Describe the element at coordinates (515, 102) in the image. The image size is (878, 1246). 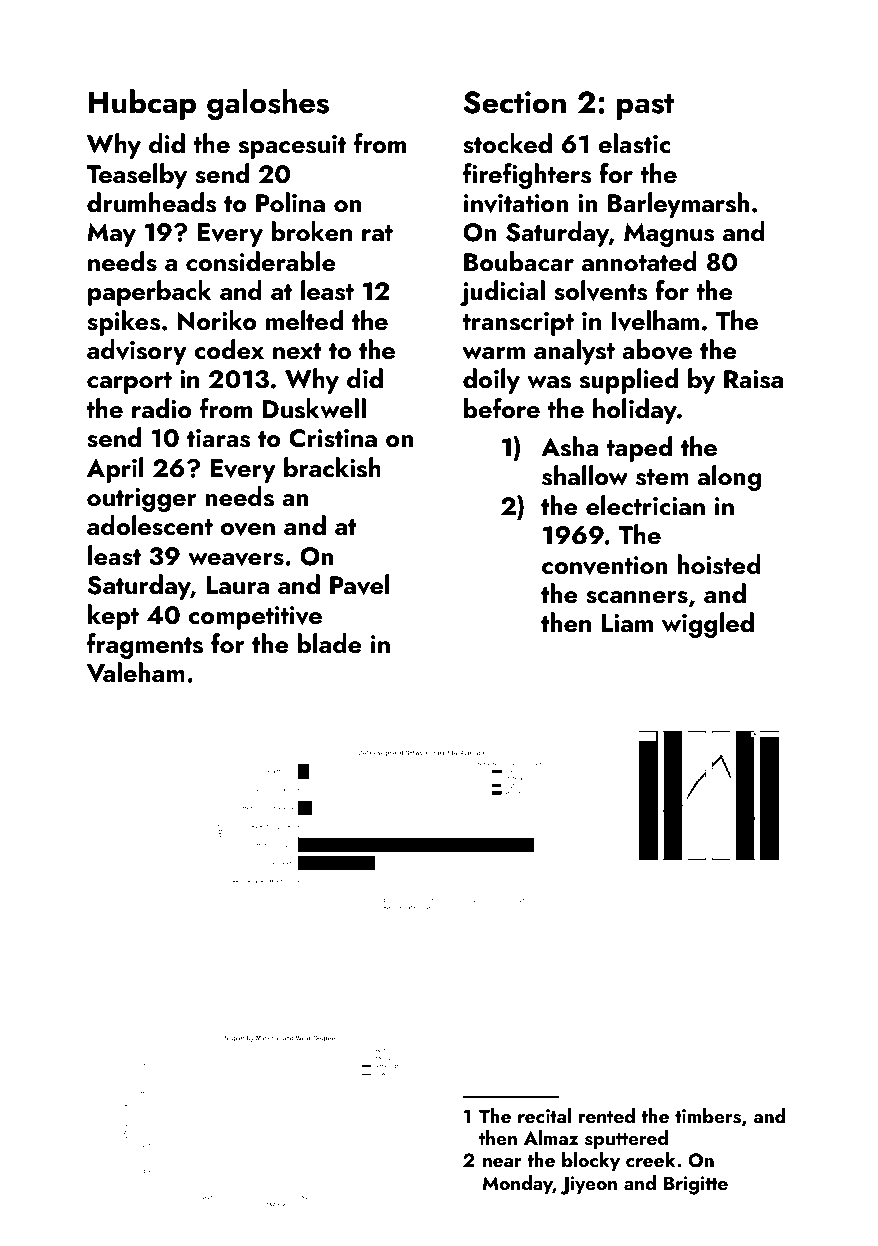
I see `Section` at that location.
